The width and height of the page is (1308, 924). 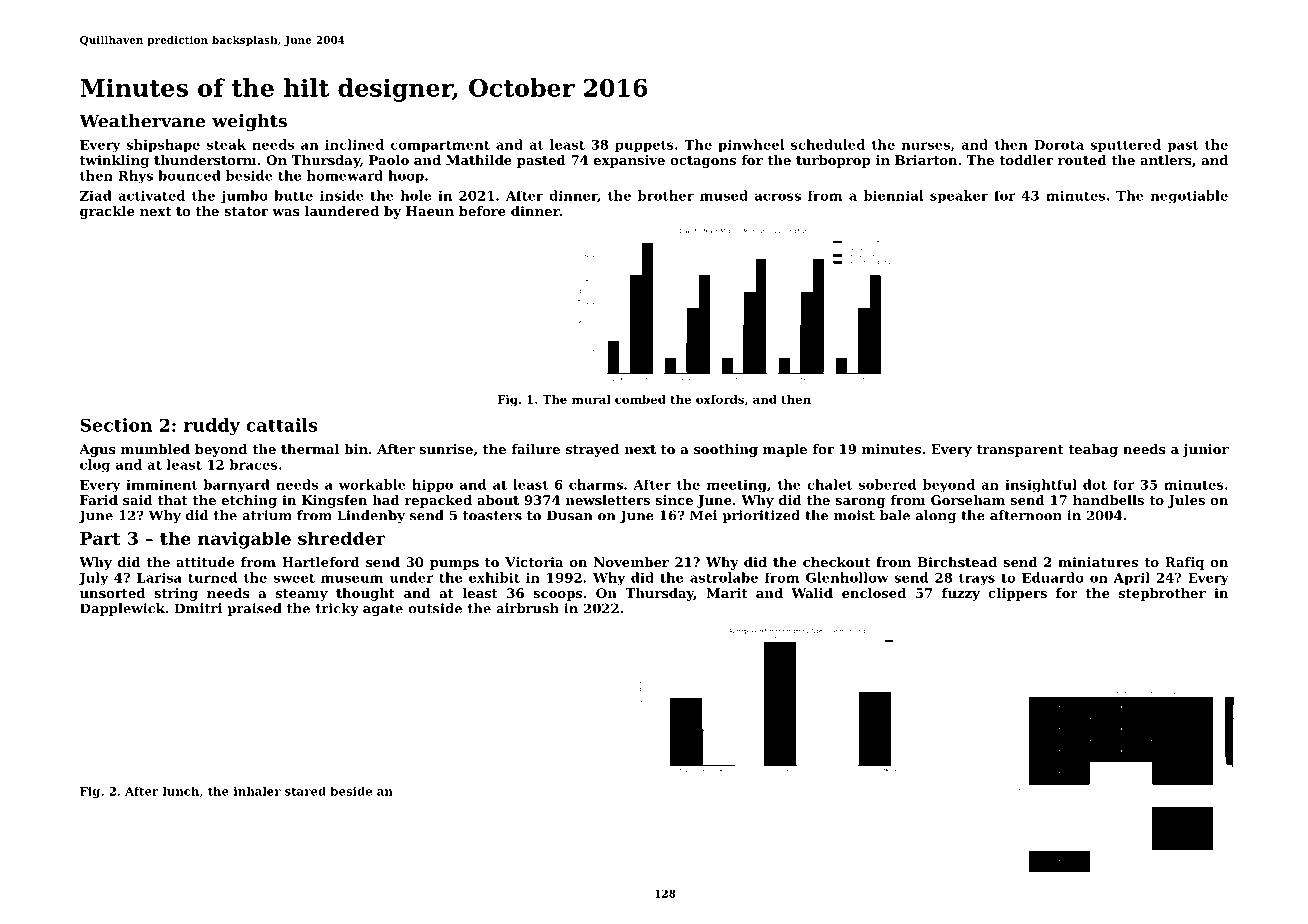 I want to click on speaker, so click(x=959, y=197).
